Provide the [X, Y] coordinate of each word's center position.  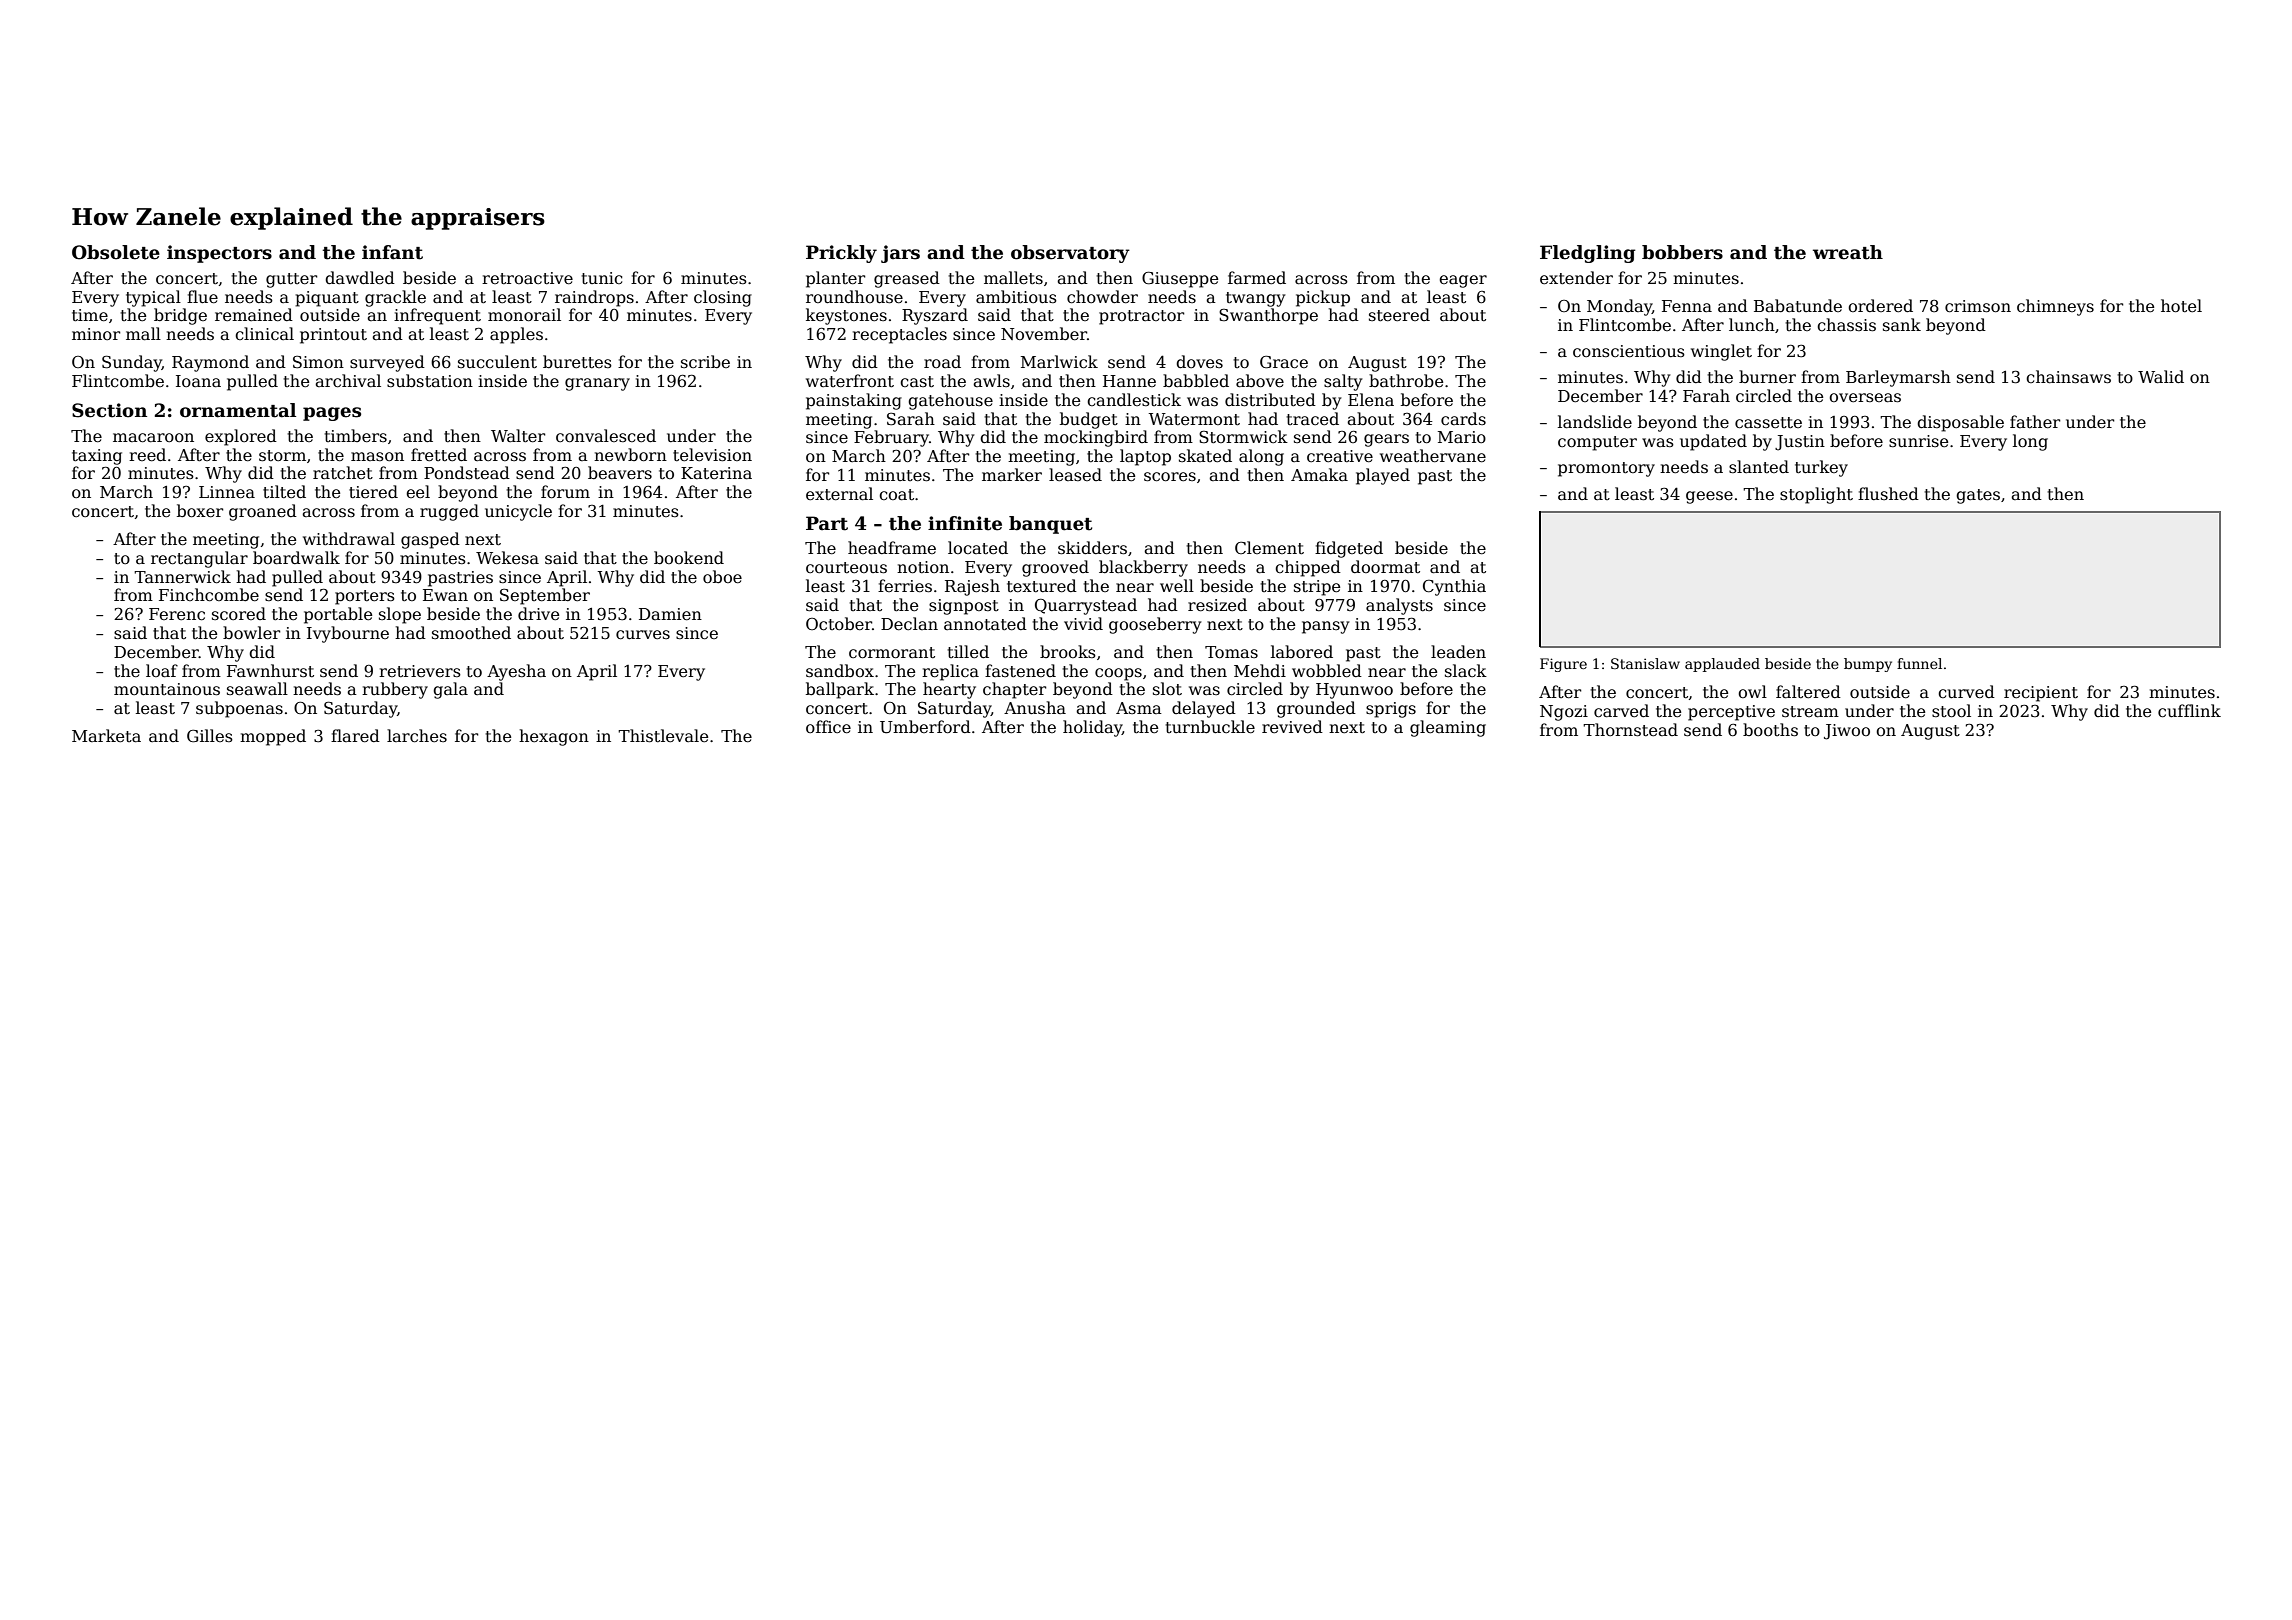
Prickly [841, 254]
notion [923, 567]
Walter [518, 436]
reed [147, 455]
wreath [1848, 252]
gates [1978, 496]
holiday [1092, 728]
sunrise [1918, 441]
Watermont [1194, 419]
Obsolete [116, 252]
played [1383, 476]
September [545, 596]
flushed [1888, 494]
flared [355, 736]
